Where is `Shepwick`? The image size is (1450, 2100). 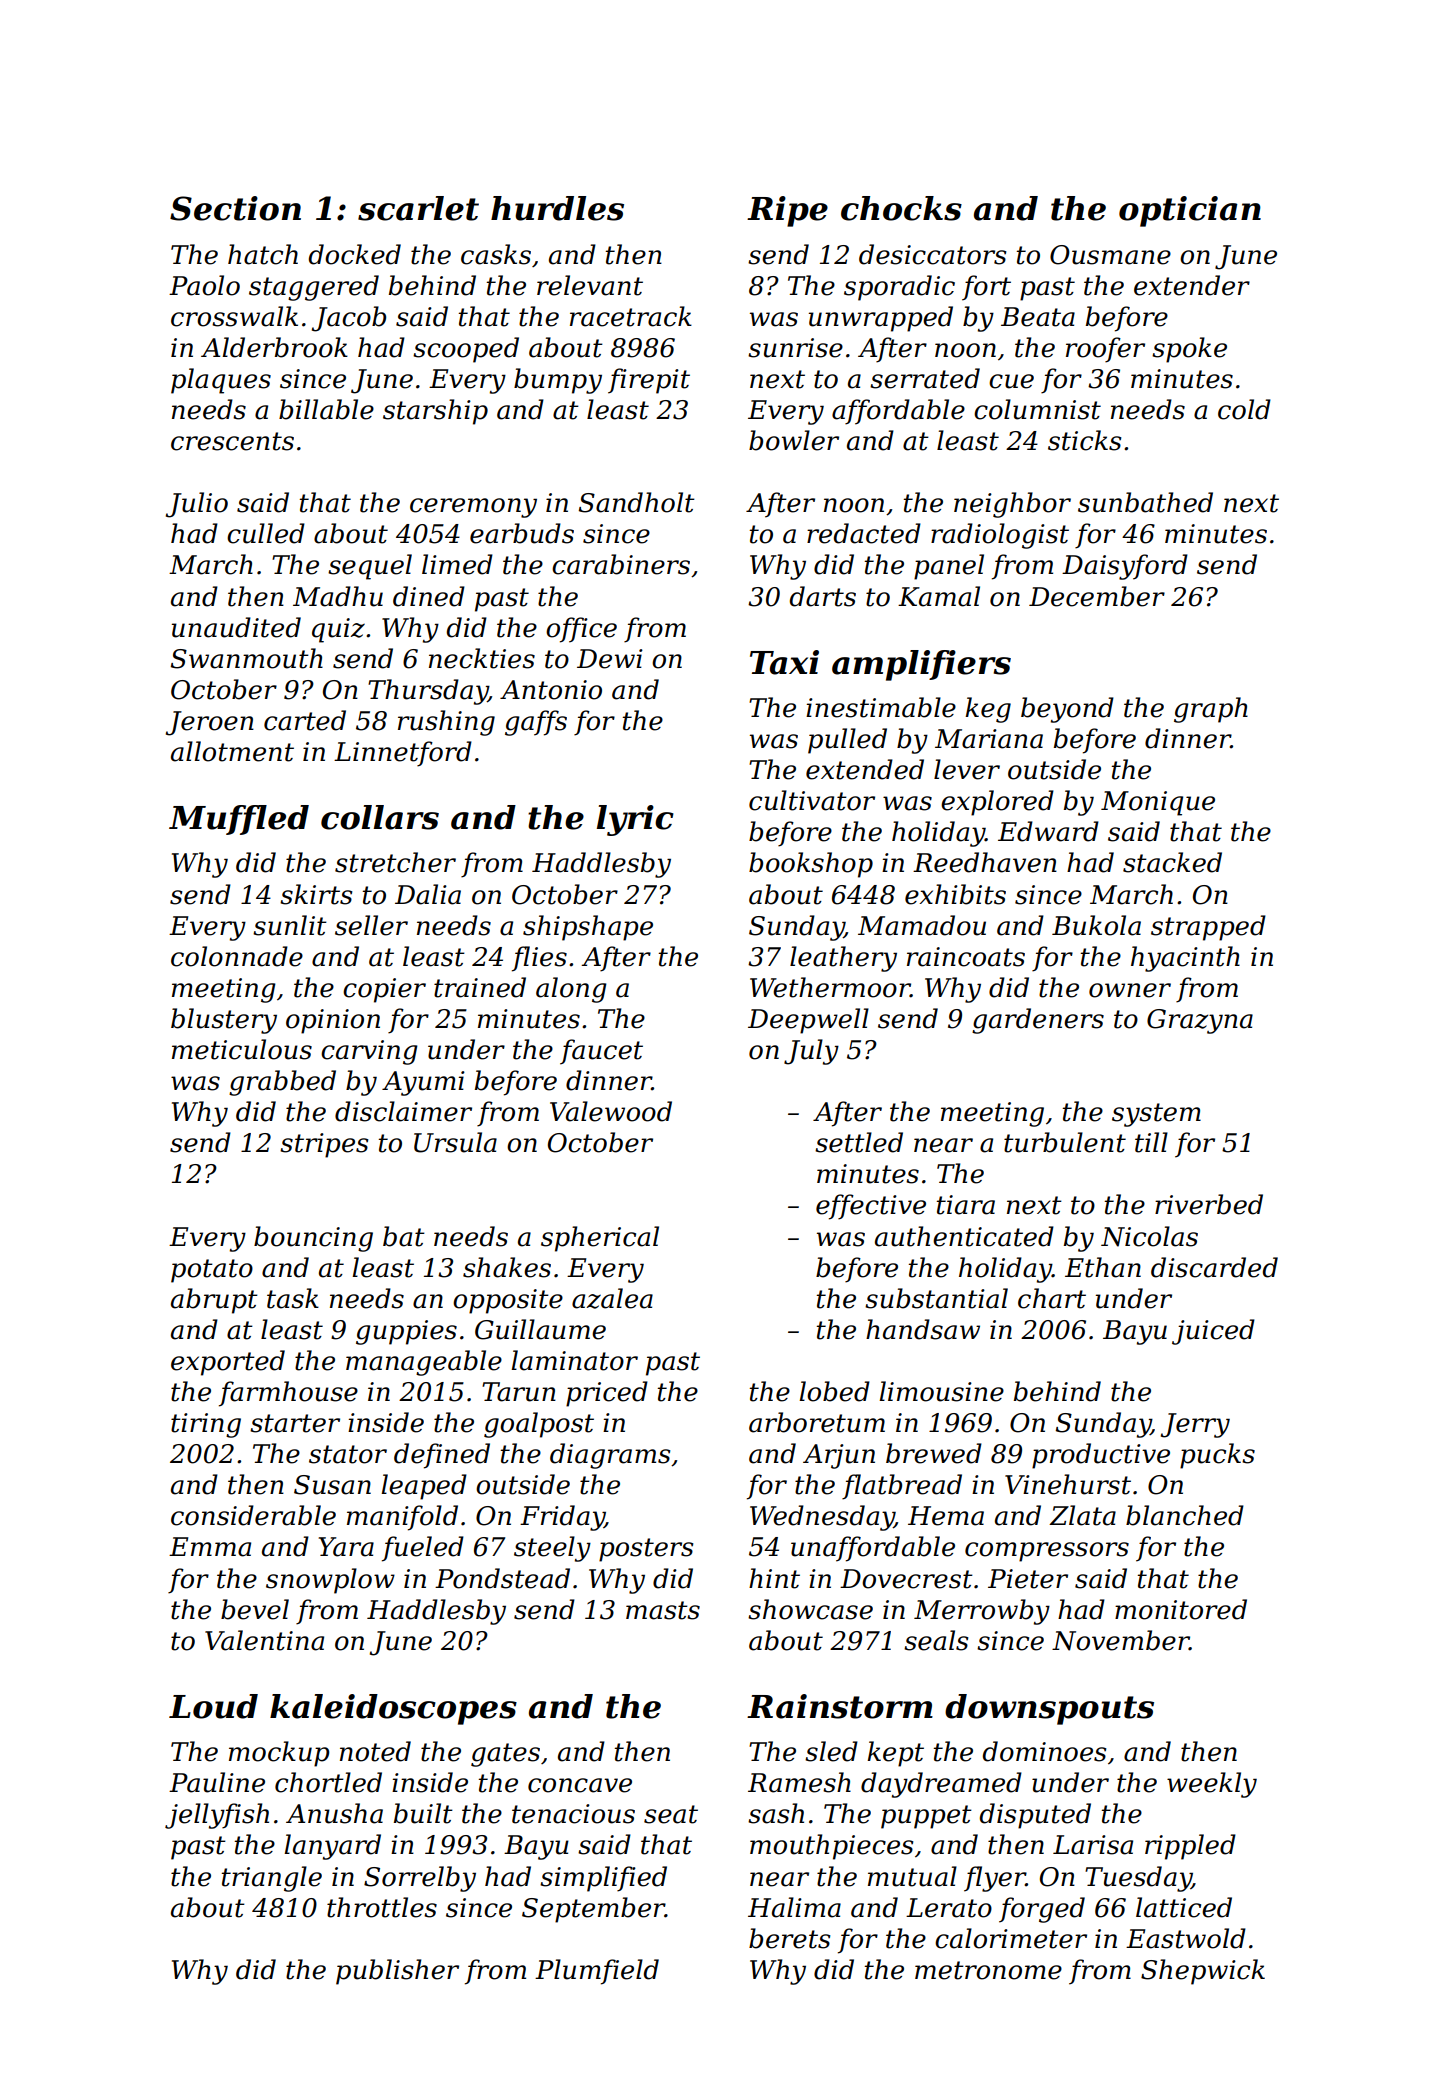 Shepwick is located at coordinates (1203, 1972).
